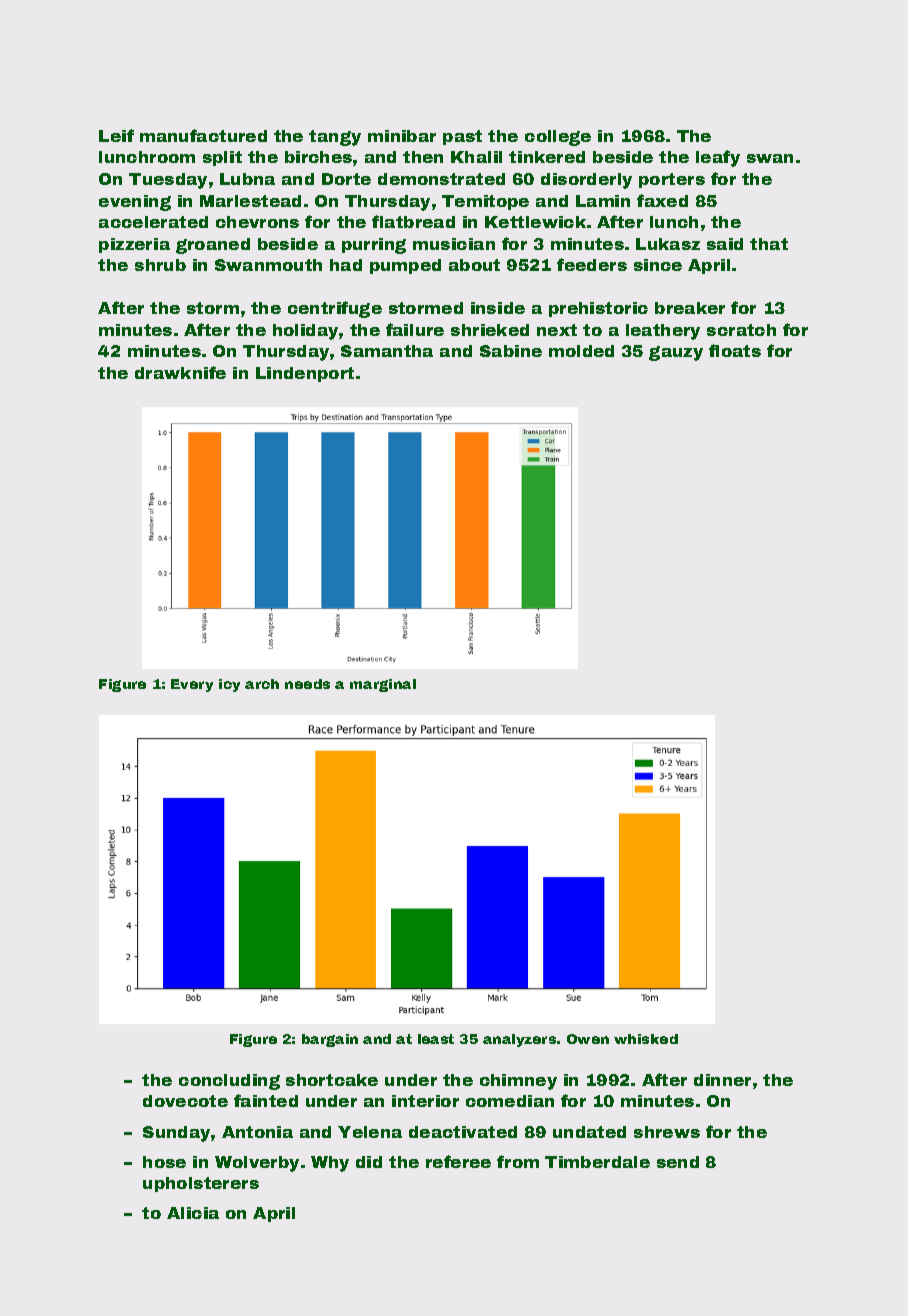 The image size is (908, 1316). Describe the element at coordinates (369, 1162) in the screenshot. I see `did` at that location.
